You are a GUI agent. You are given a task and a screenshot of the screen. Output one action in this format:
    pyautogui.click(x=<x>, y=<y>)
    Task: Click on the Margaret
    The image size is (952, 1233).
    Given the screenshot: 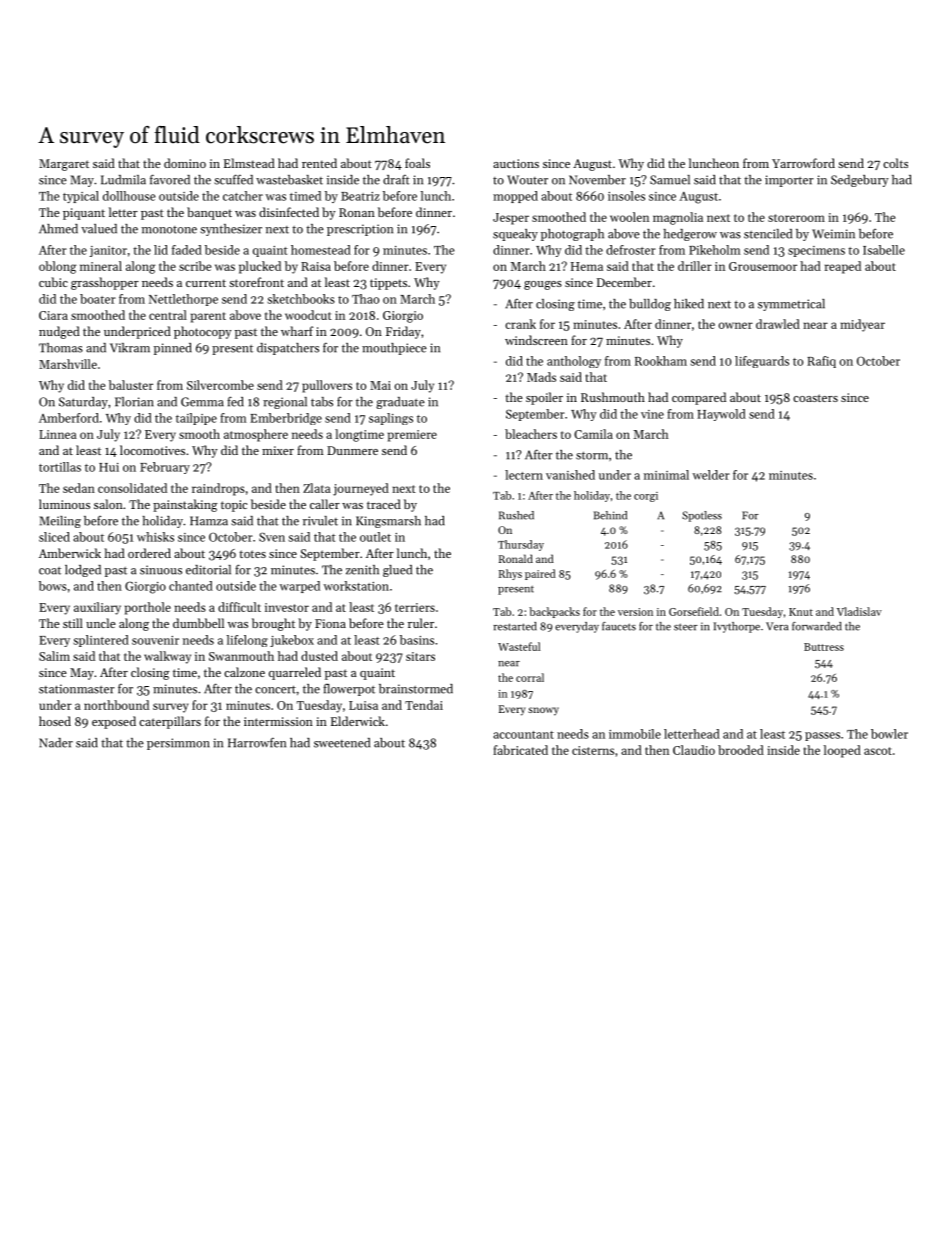 What is the action you would take?
    pyautogui.click(x=64, y=165)
